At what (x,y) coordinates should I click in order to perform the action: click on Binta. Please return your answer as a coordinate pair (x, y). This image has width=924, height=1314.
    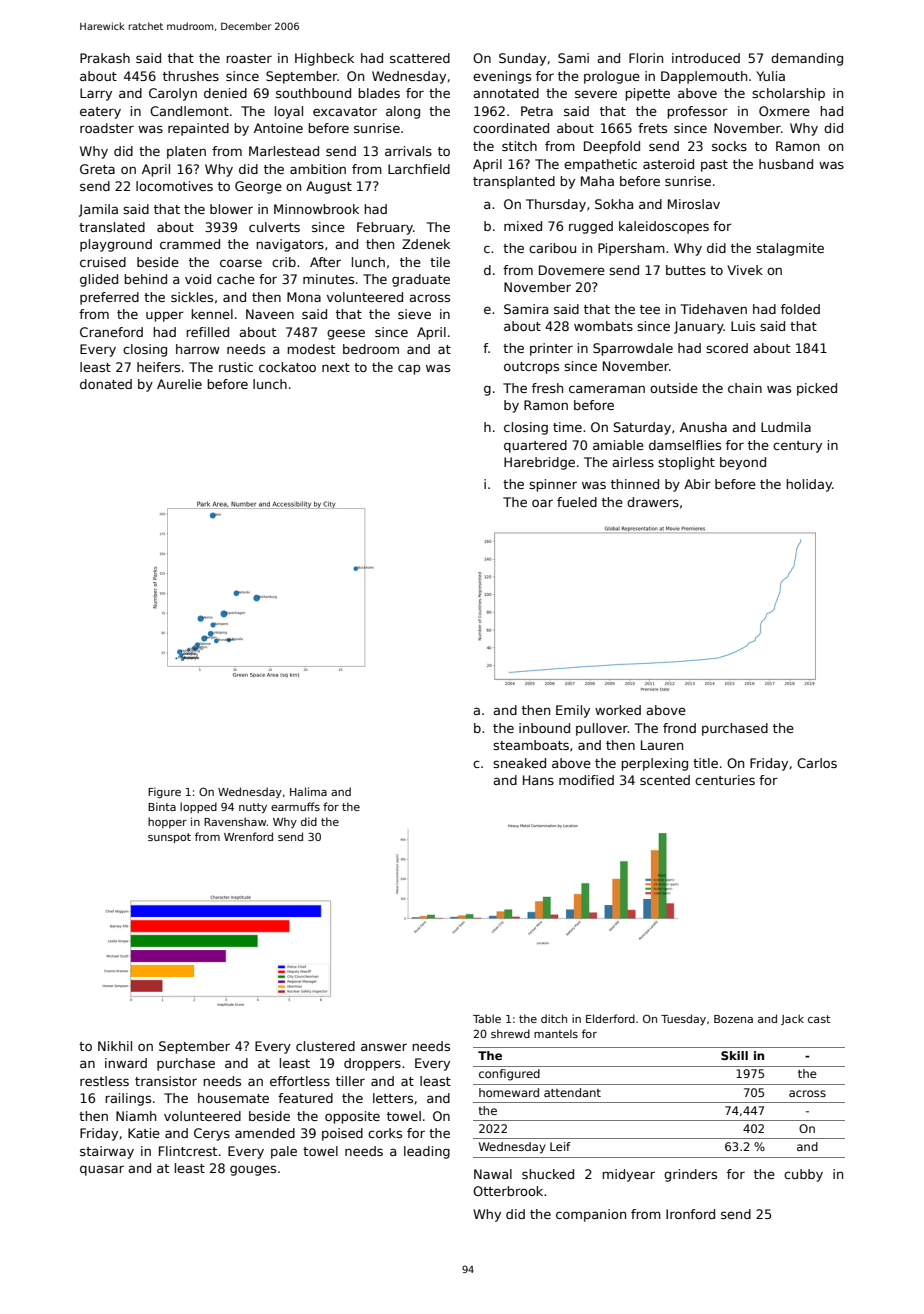
    Looking at the image, I should click on (162, 806).
